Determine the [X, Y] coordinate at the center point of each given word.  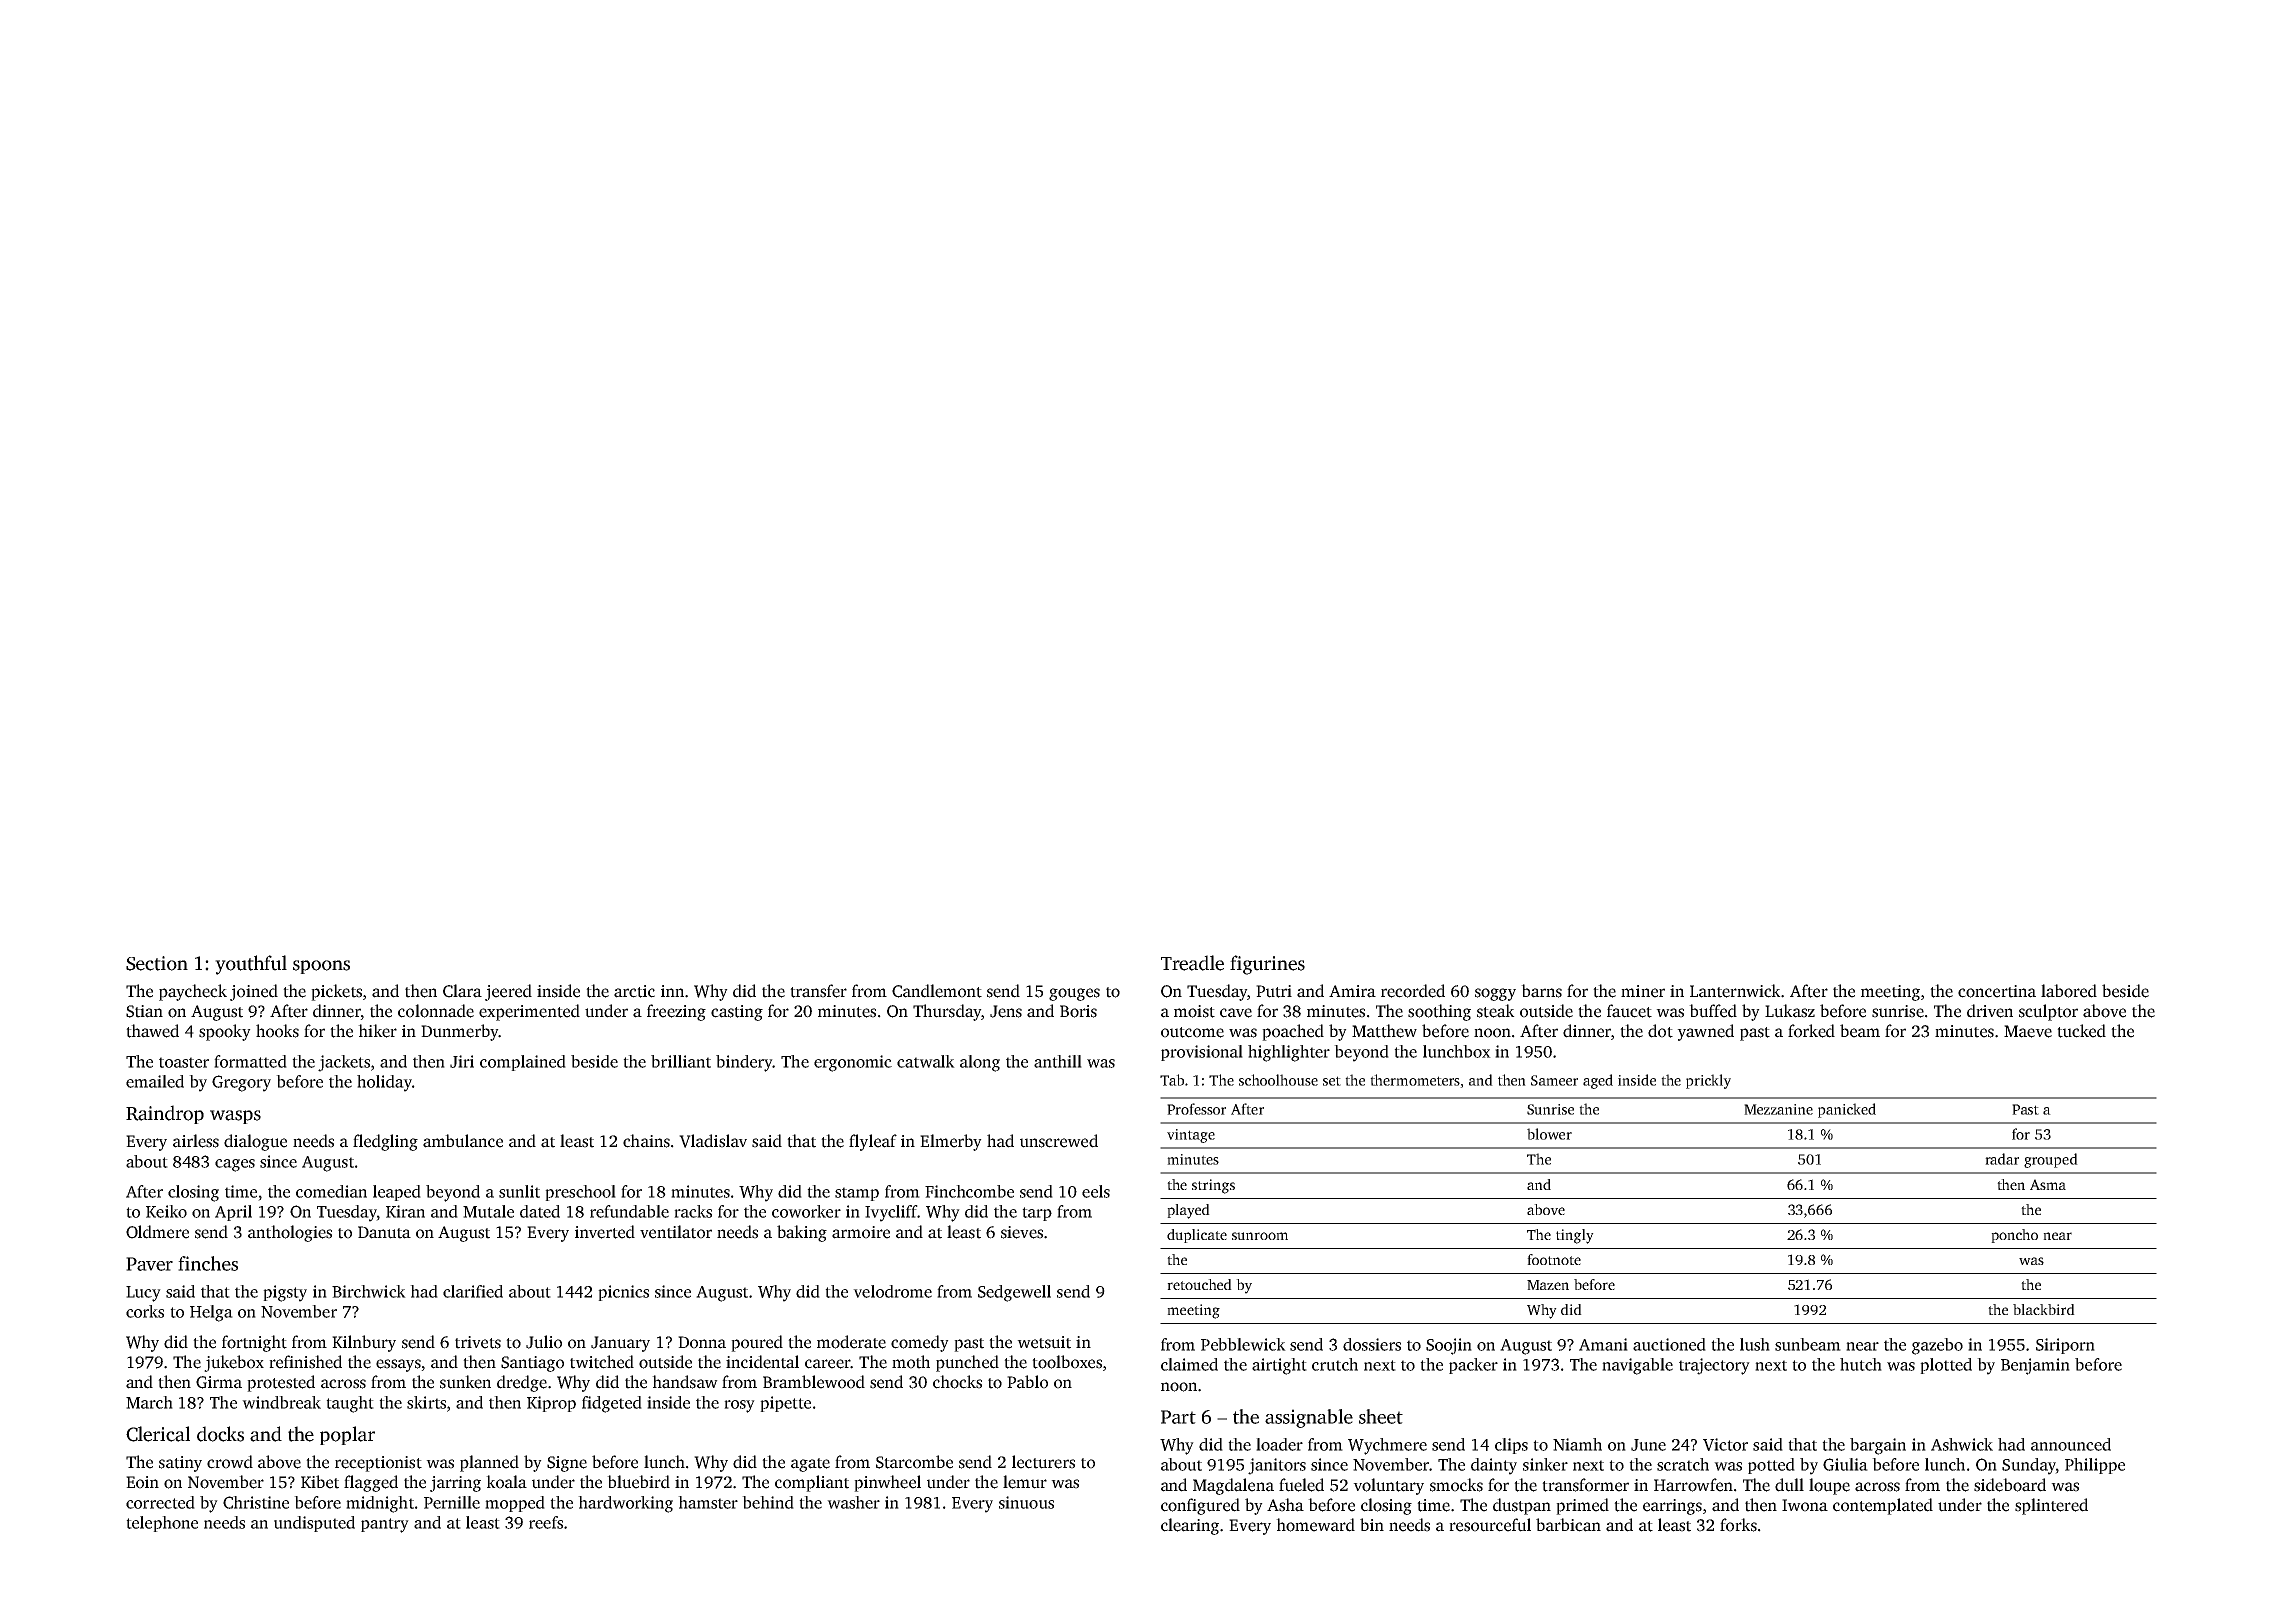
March [149, 1402]
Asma [2048, 1184]
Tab [1172, 1080]
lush [1755, 1344]
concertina [1997, 991]
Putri [1274, 991]
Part [1178, 1417]
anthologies [290, 1233]
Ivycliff [891, 1213]
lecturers [1043, 1462]
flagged [371, 1483]
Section [157, 963]
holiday [384, 1083]
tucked [2081, 1031]
